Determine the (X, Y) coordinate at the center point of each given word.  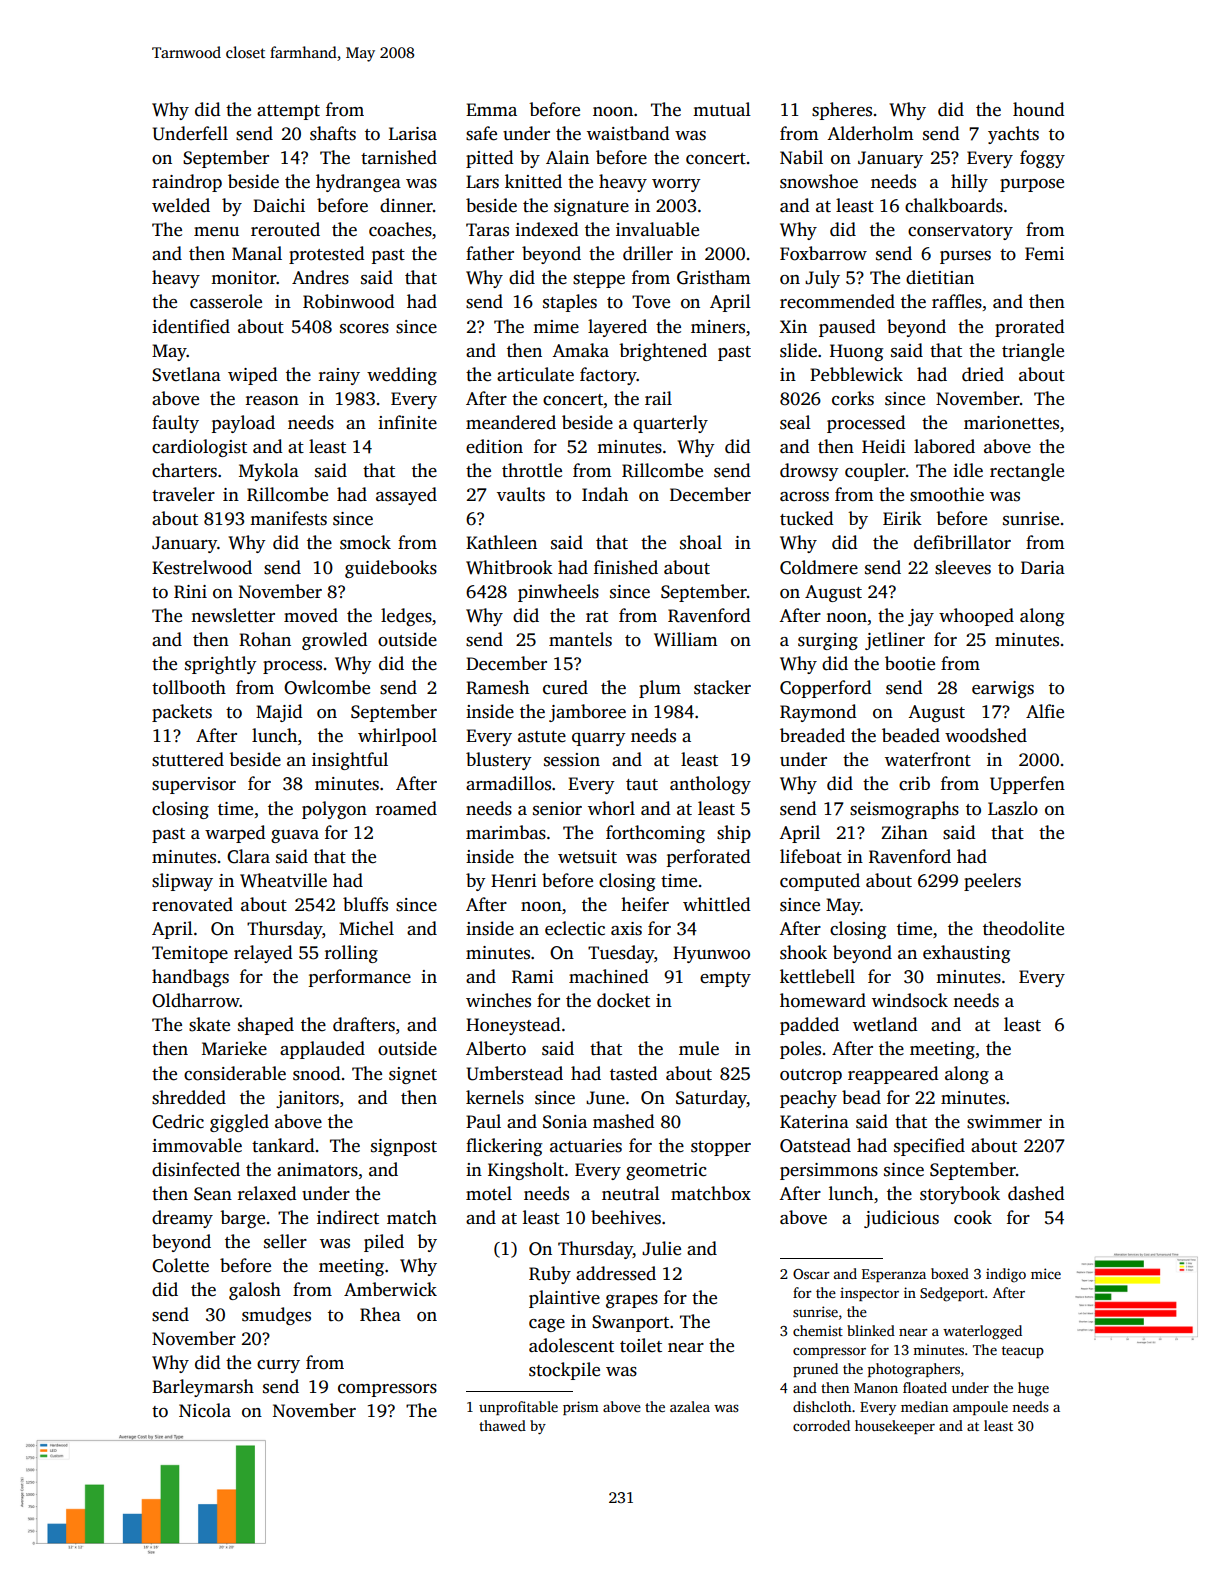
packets (182, 713)
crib (914, 783)
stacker (722, 687)
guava (295, 836)
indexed (546, 229)
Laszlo (1013, 808)
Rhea (380, 1314)
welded (181, 205)
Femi (1044, 254)
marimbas (506, 832)
